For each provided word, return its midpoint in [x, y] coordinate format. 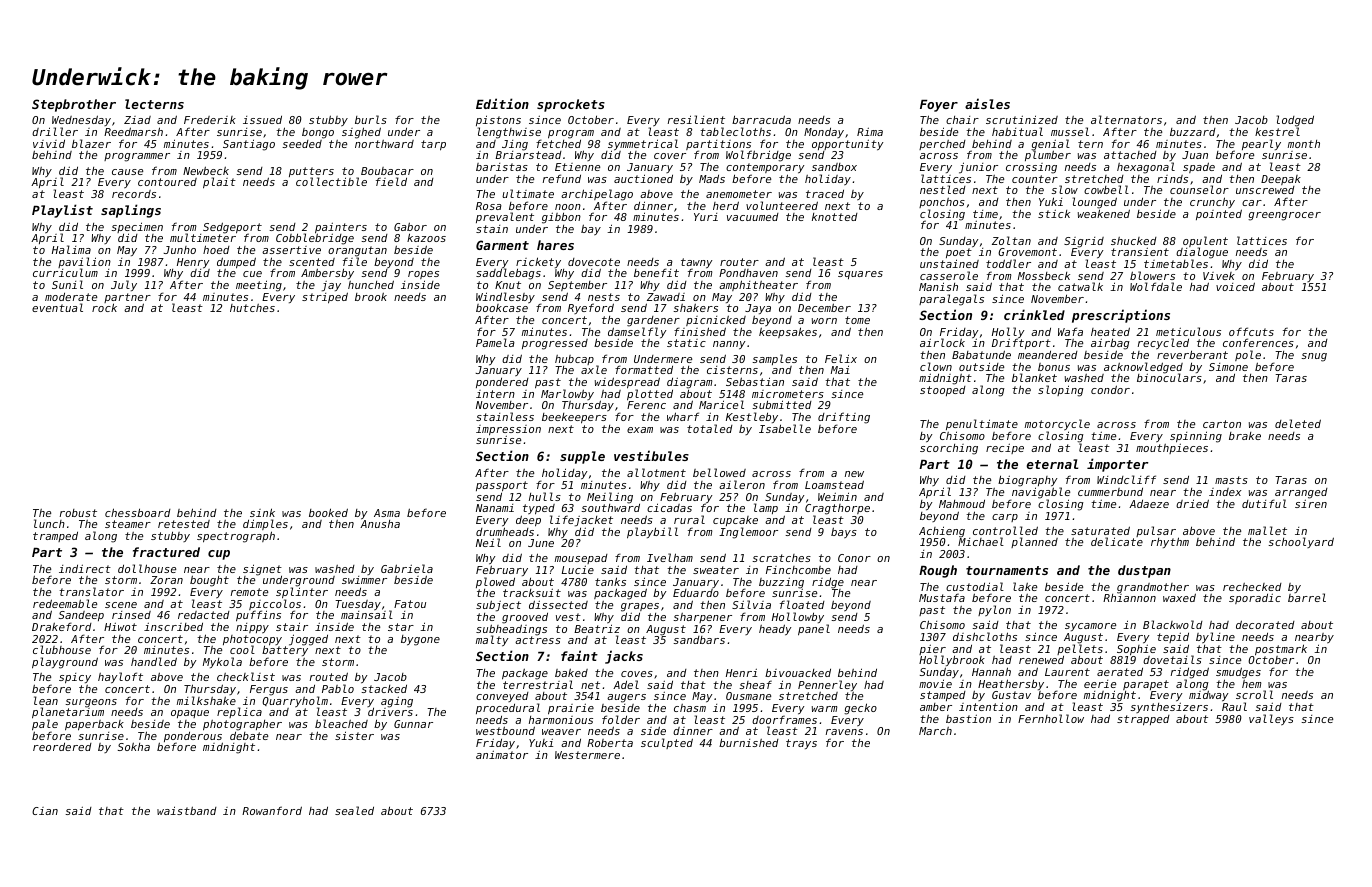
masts [1231, 480]
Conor [854, 558]
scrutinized [1022, 119]
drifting [844, 418]
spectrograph [236, 537]
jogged [308, 640]
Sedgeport [232, 228]
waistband [187, 810]
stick [1054, 213]
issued [262, 120]
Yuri [706, 217]
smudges [1238, 673]
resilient [696, 119]
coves [637, 674]
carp [1005, 518]
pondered [502, 383]
